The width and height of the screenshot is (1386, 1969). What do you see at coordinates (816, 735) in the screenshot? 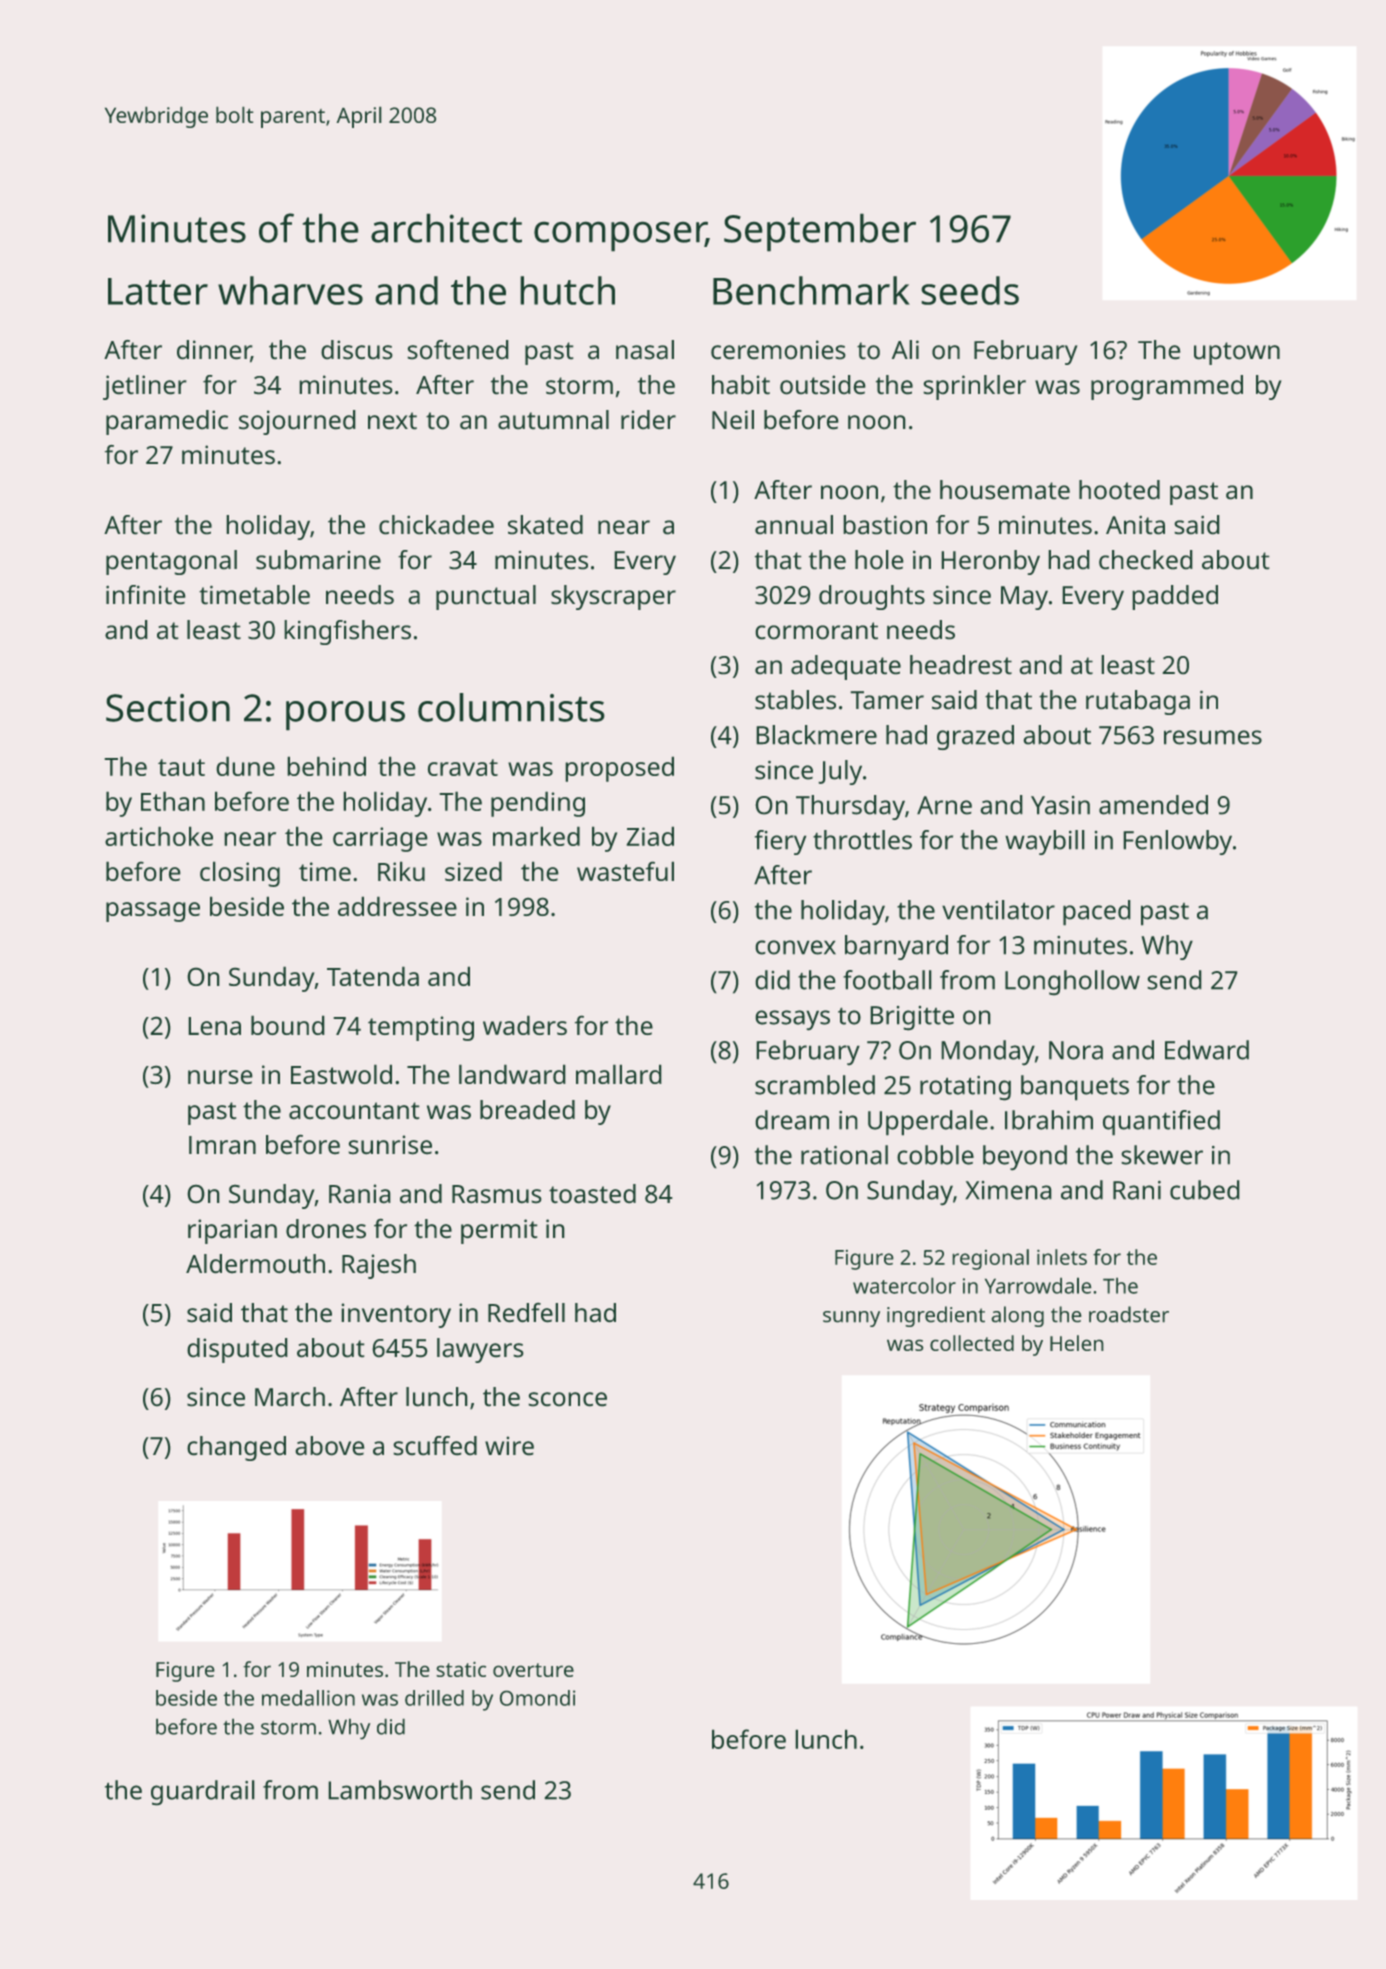
I see `Blackmere` at bounding box center [816, 735].
